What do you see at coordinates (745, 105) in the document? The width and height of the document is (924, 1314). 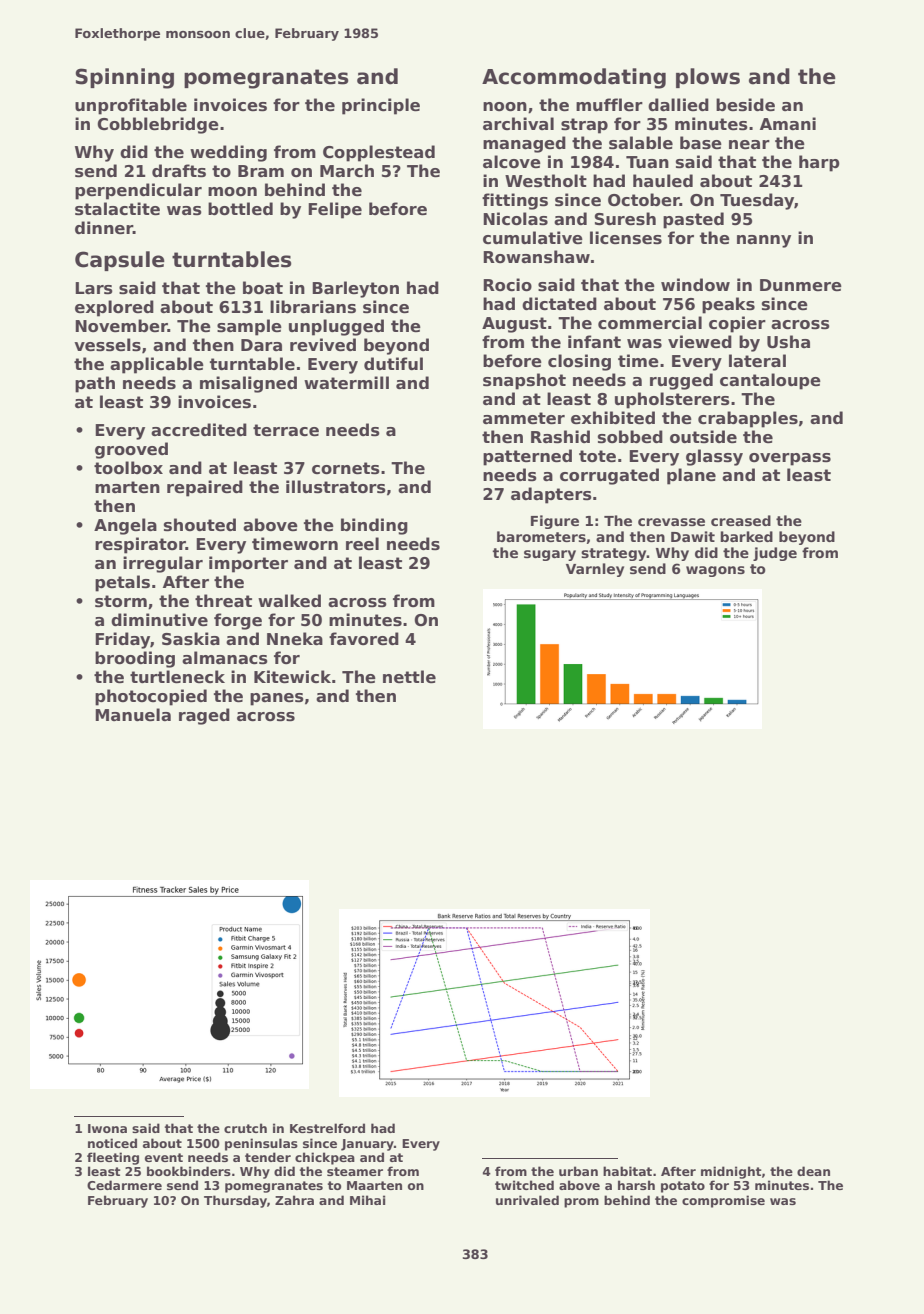 I see `beside` at bounding box center [745, 105].
